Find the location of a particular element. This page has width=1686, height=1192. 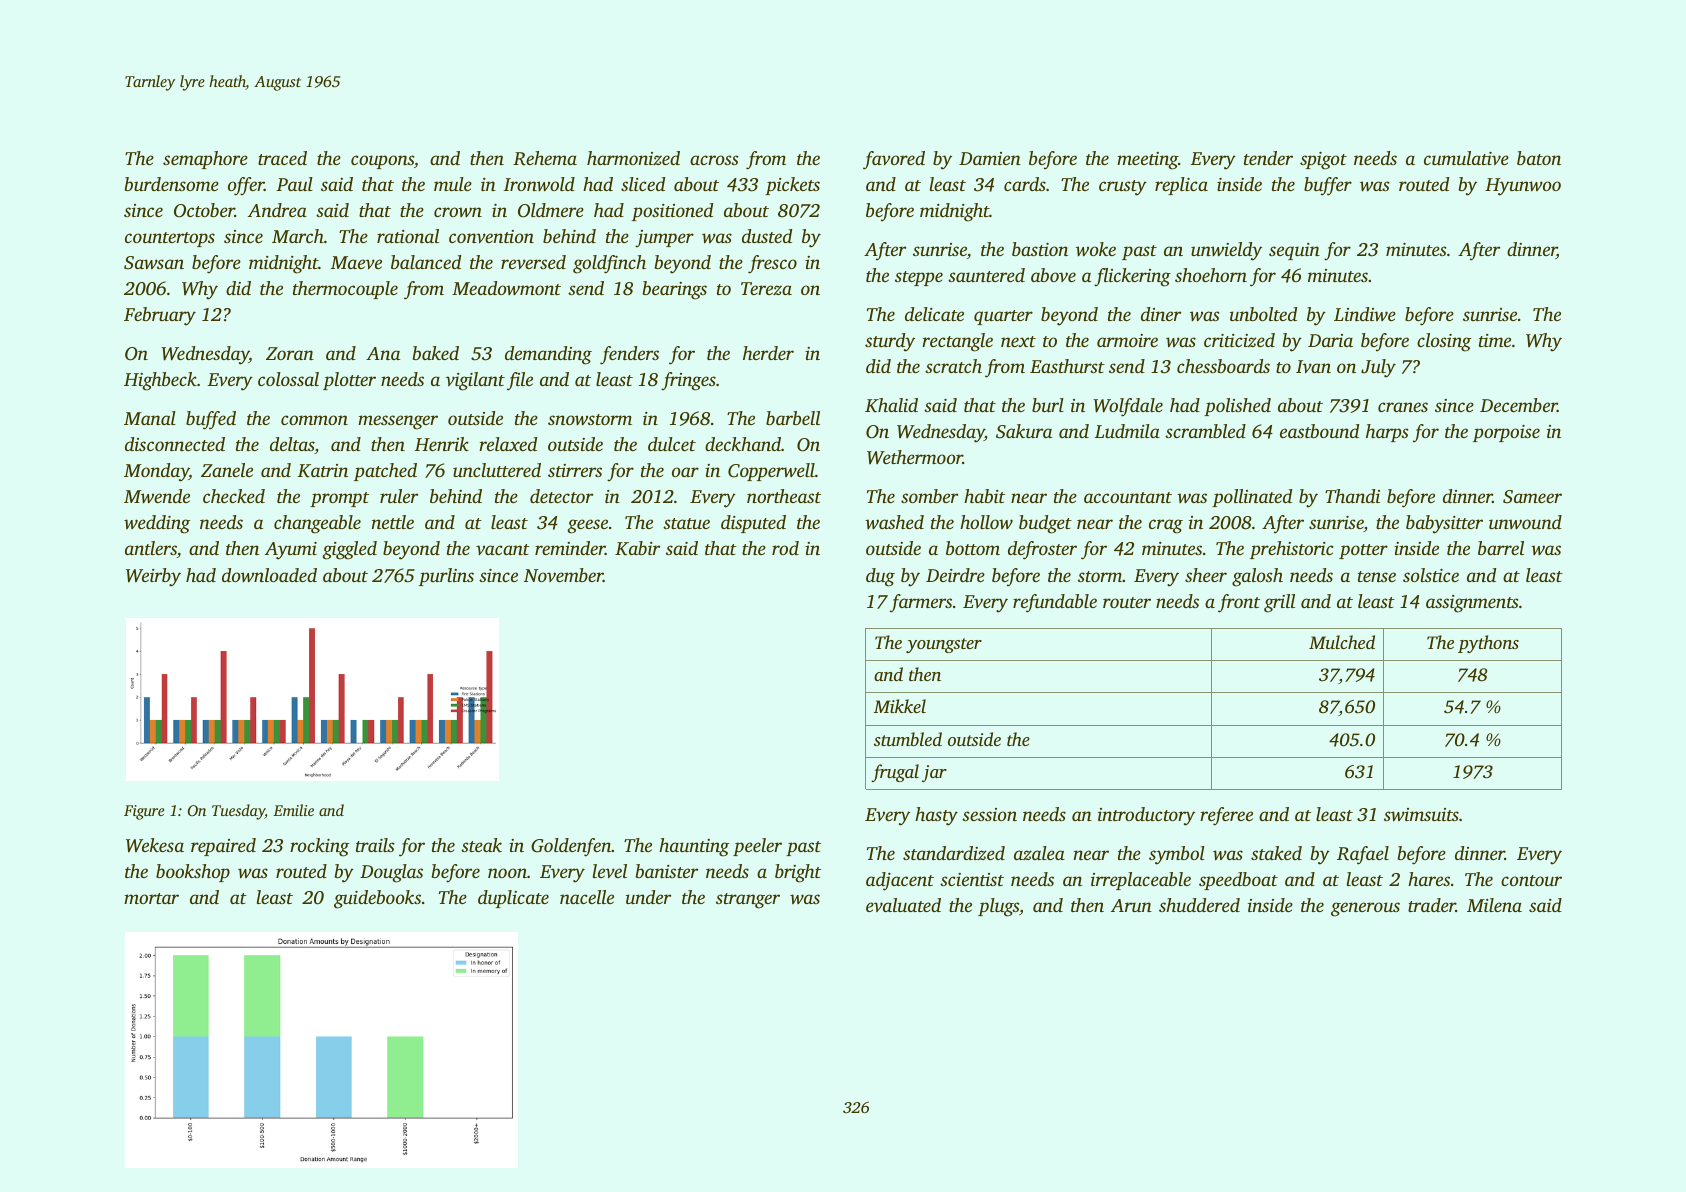

bottom is located at coordinates (973, 548).
